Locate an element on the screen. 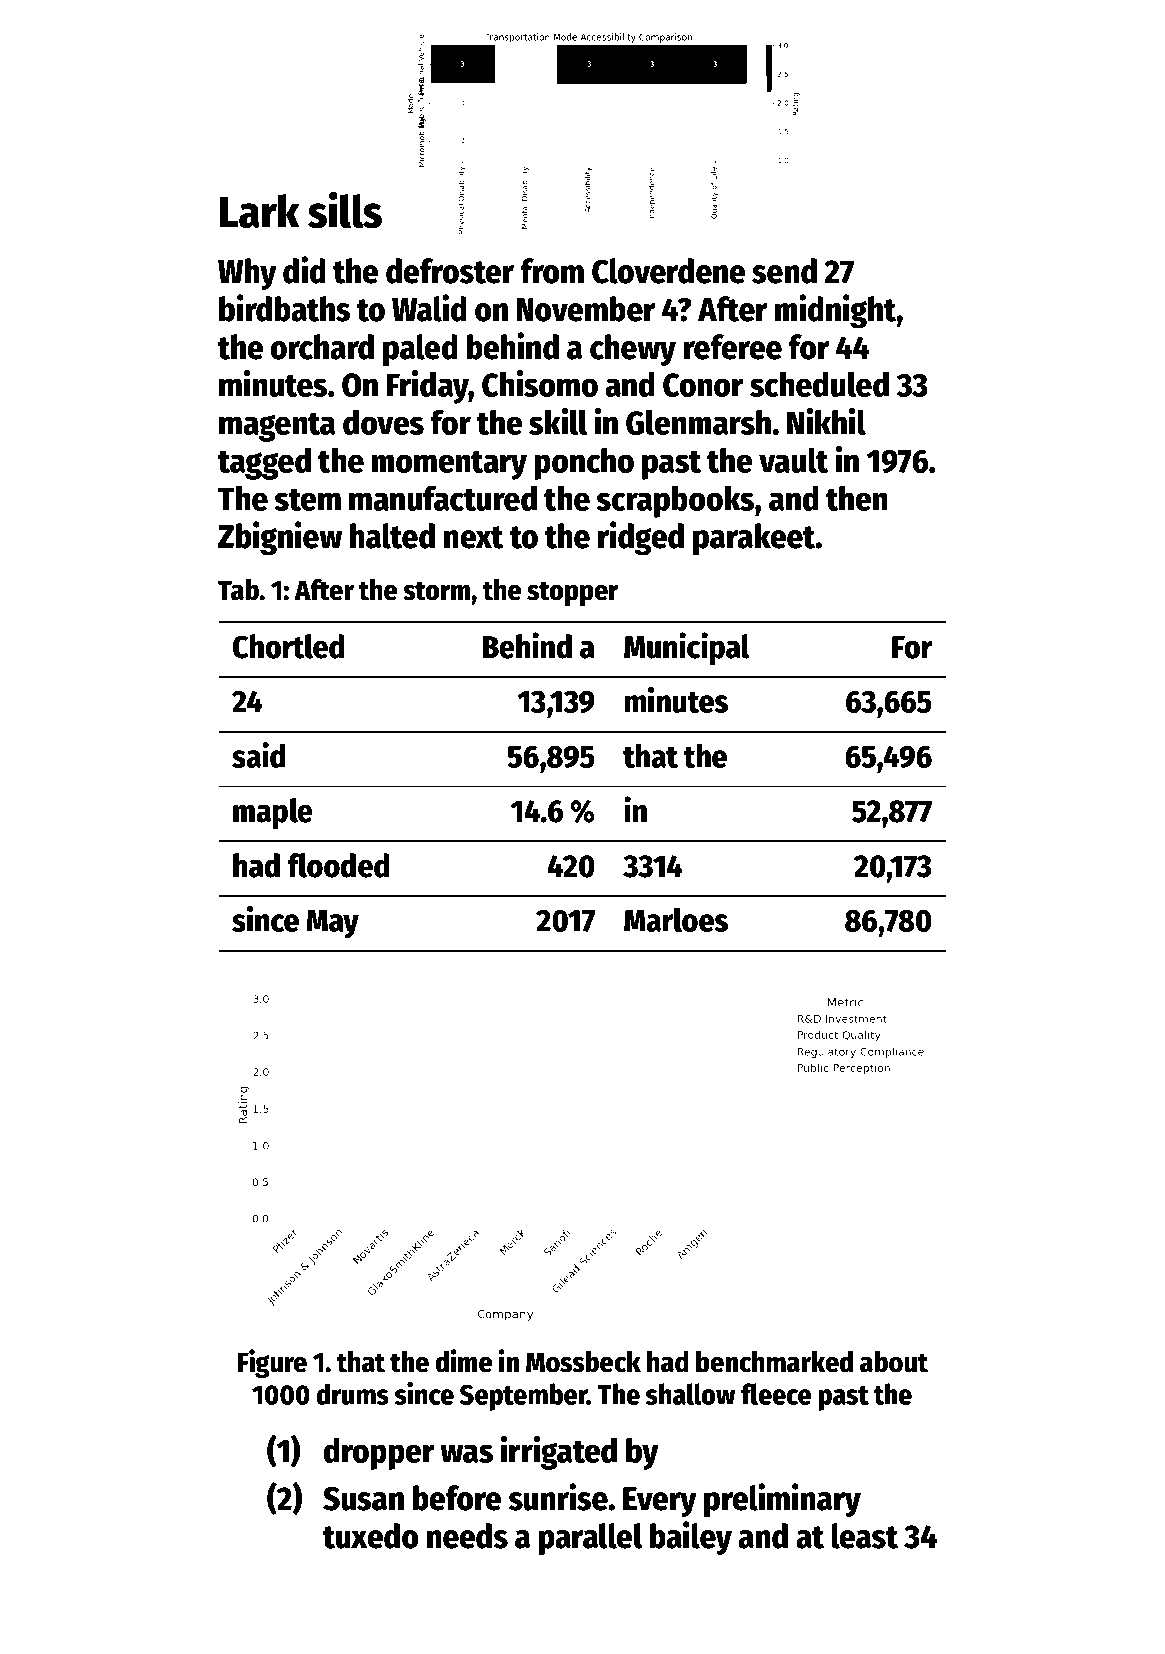 The height and width of the screenshot is (1654, 1165). send is located at coordinates (784, 271).
